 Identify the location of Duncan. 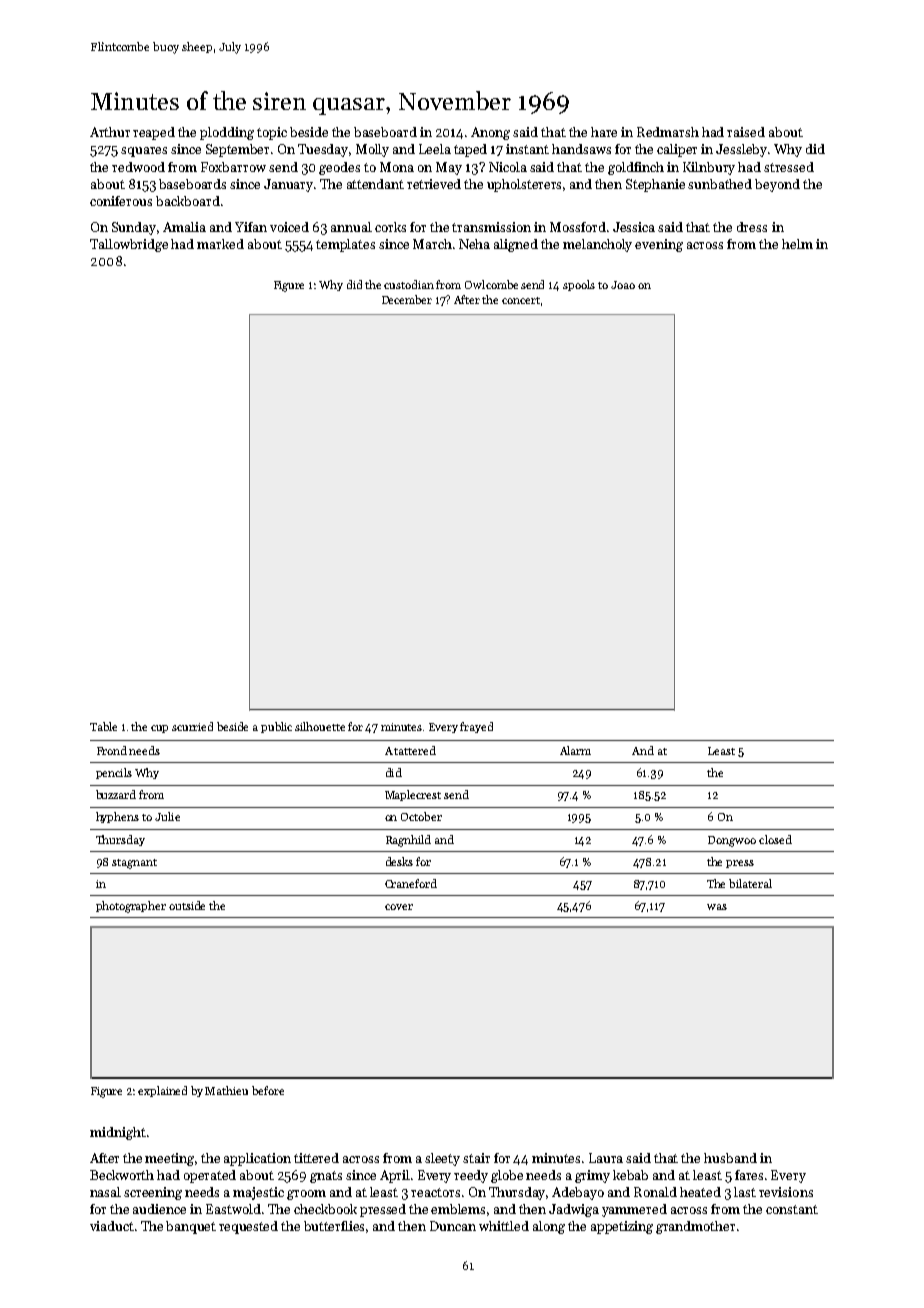
(453, 1226).
